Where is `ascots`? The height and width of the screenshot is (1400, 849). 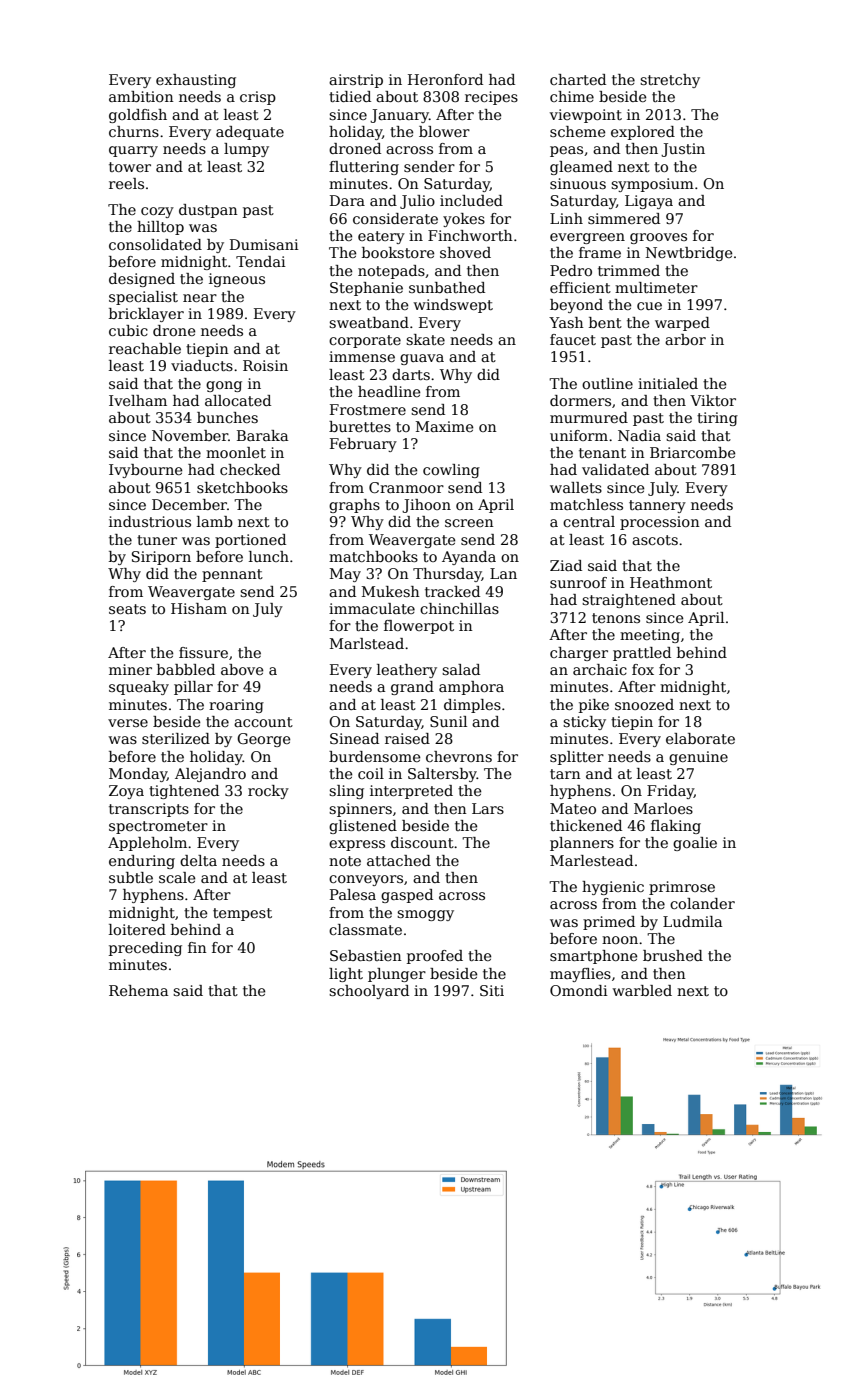
ascots is located at coordinates (655, 540).
